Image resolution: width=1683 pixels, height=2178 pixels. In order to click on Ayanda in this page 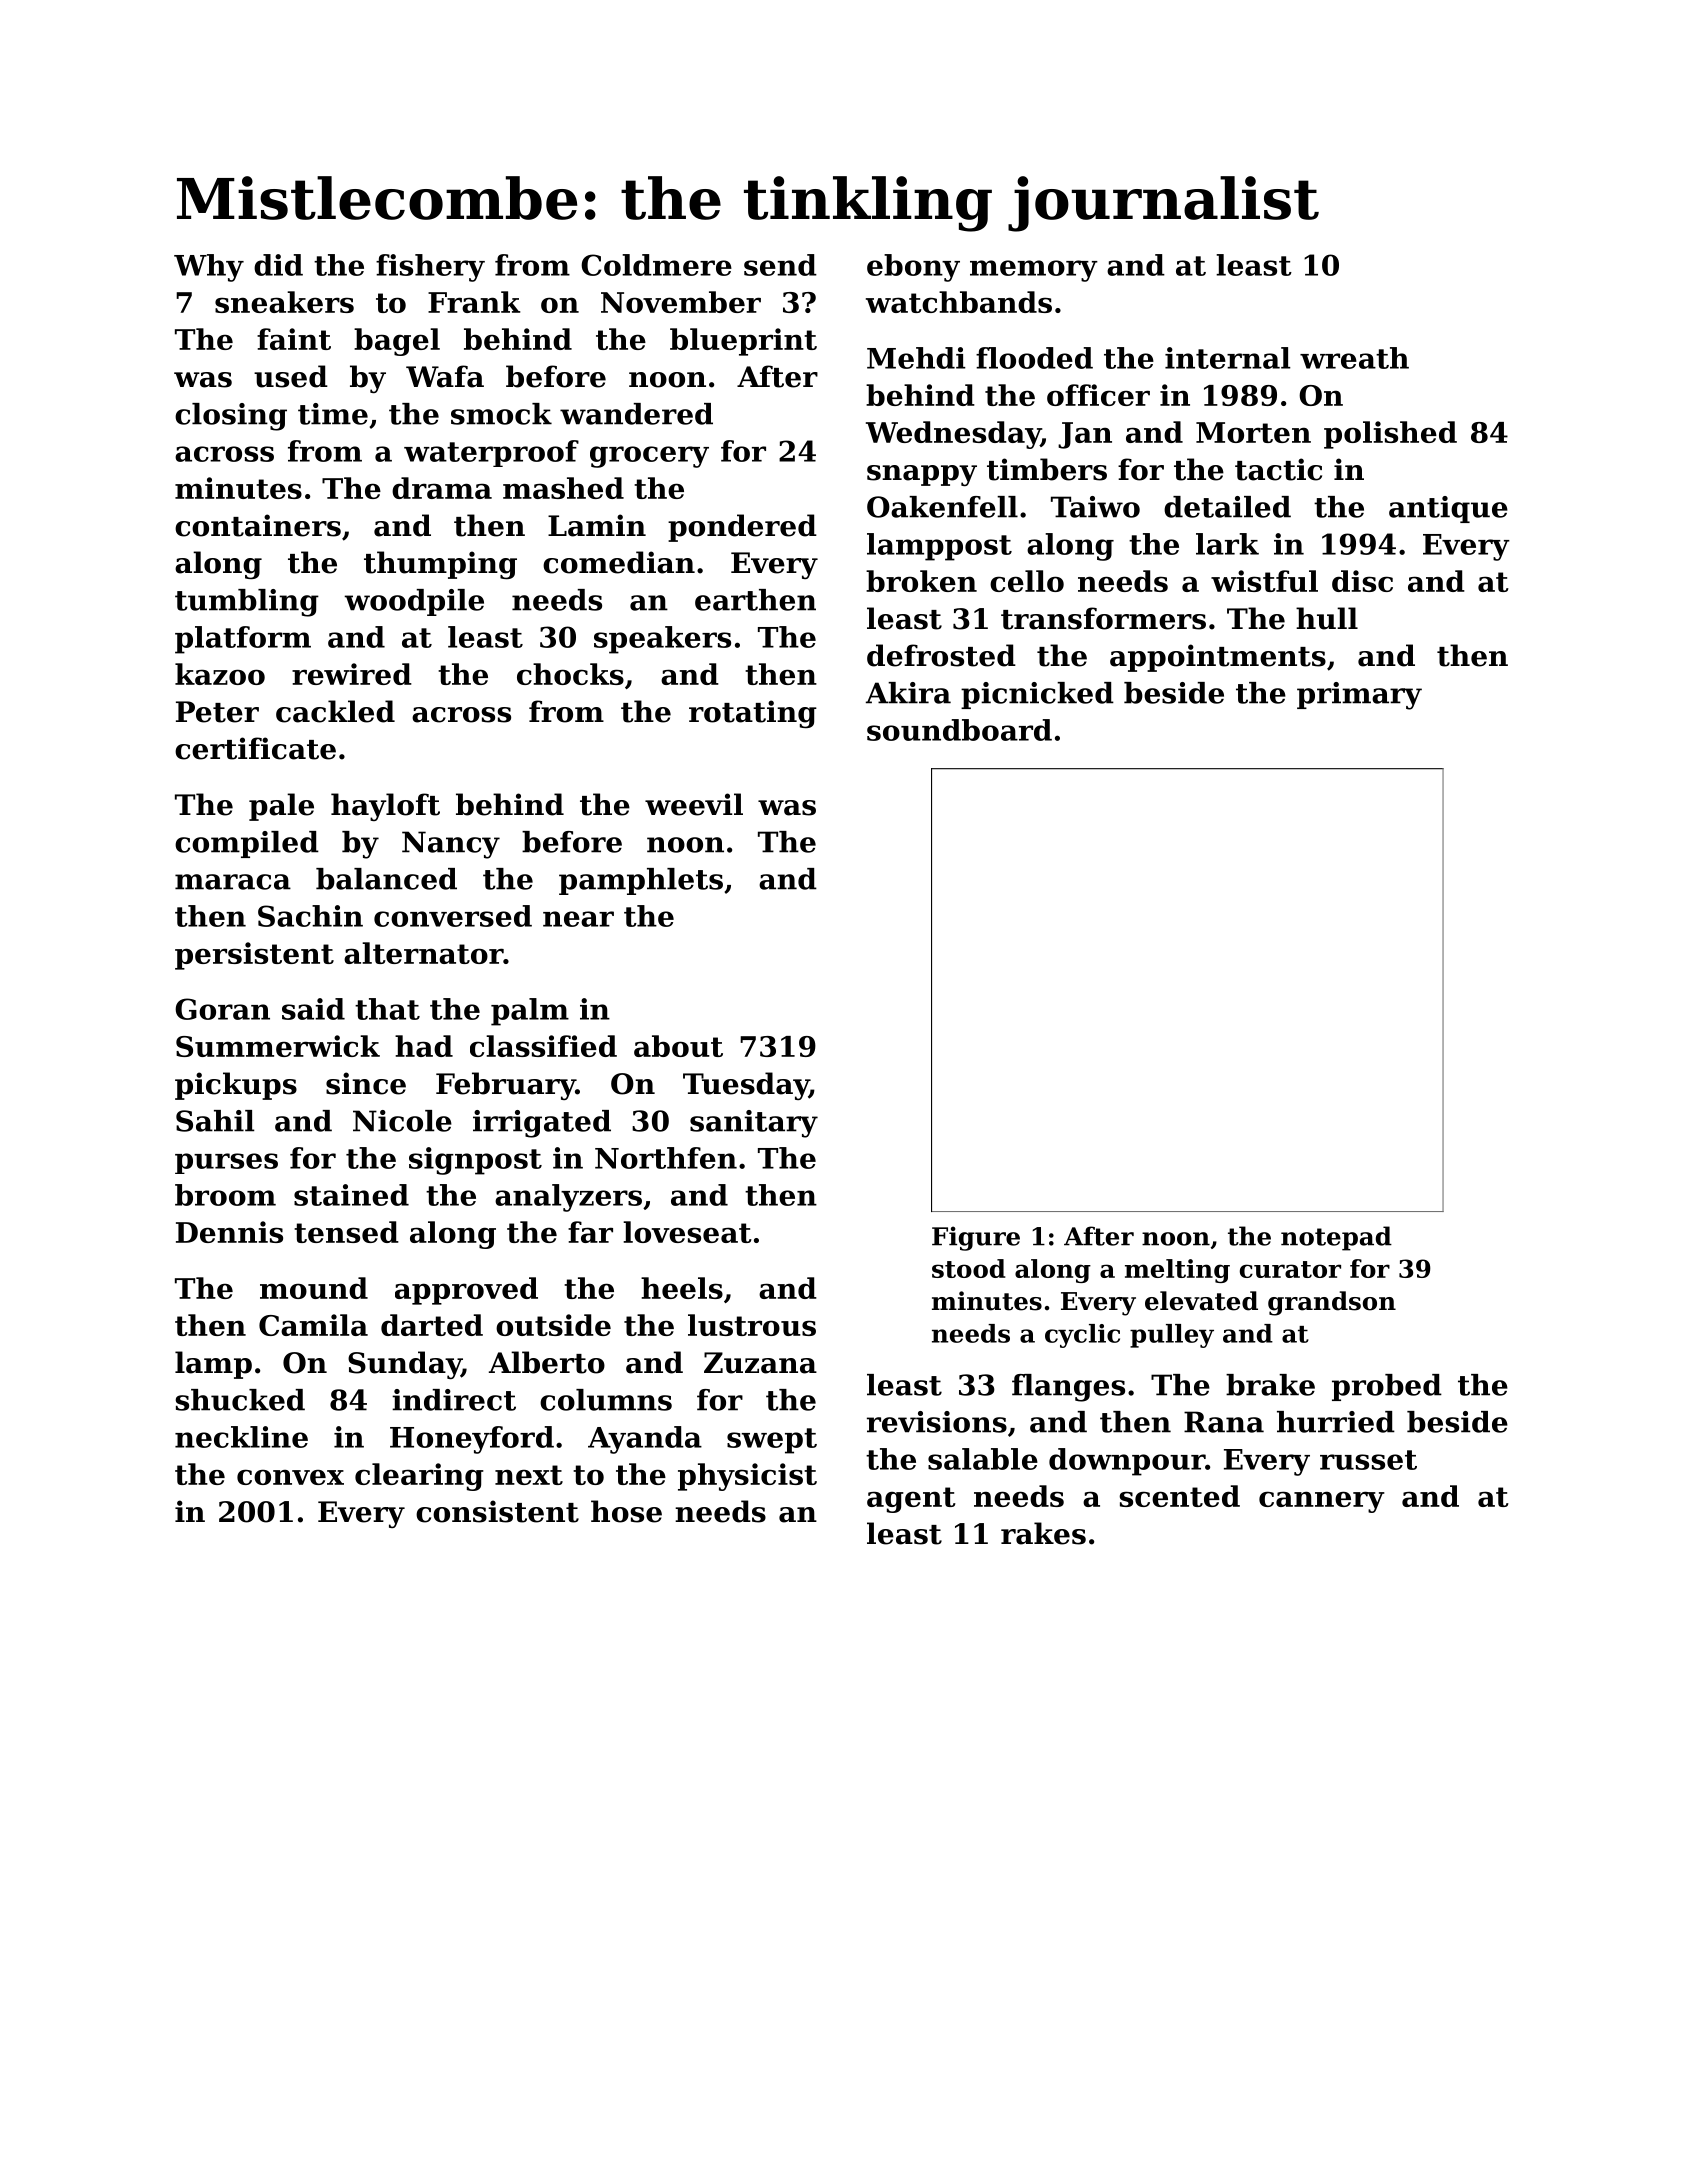, I will do `click(645, 1440)`.
